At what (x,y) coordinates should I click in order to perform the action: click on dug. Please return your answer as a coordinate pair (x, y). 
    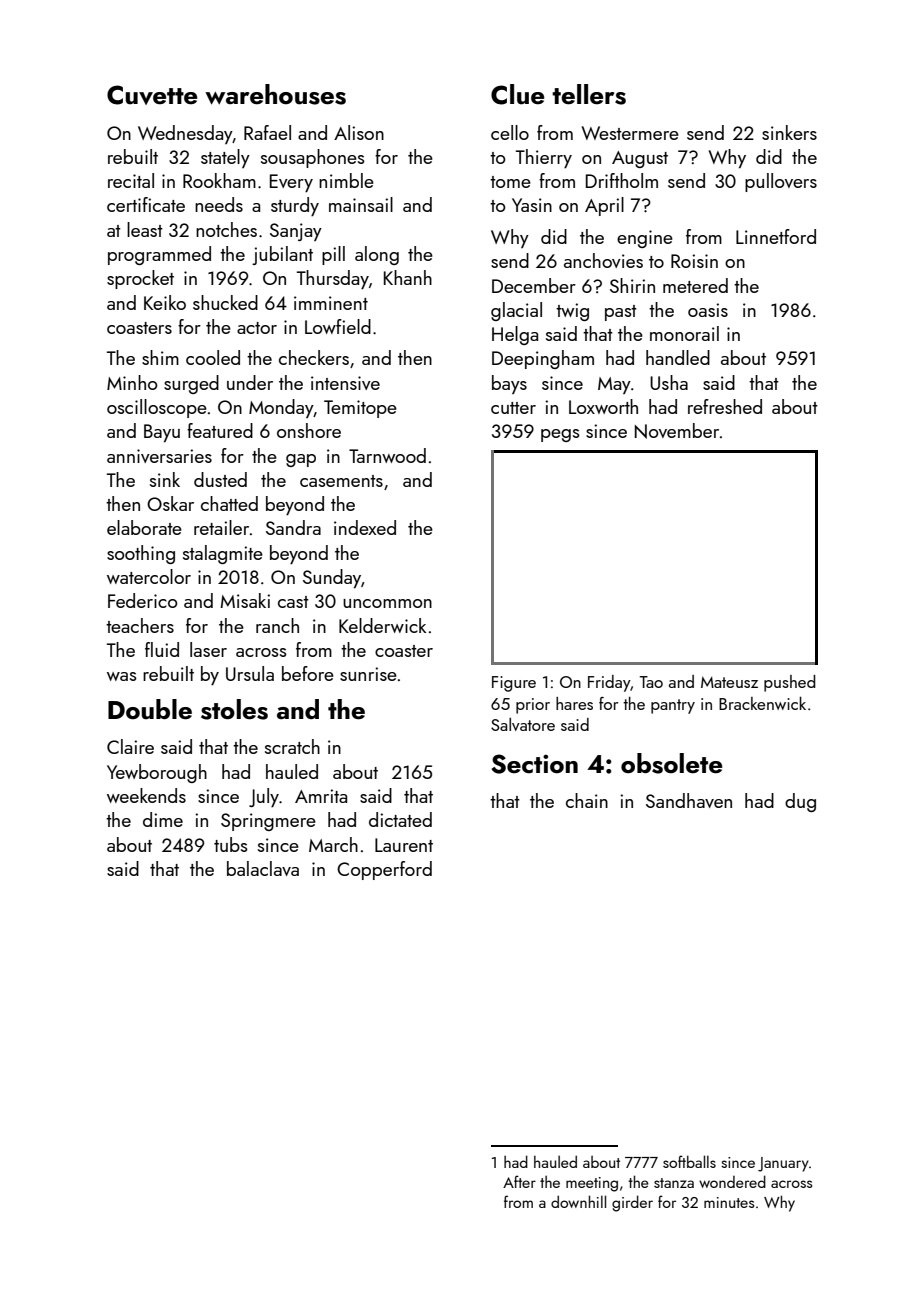
    Looking at the image, I should click on (800, 802).
